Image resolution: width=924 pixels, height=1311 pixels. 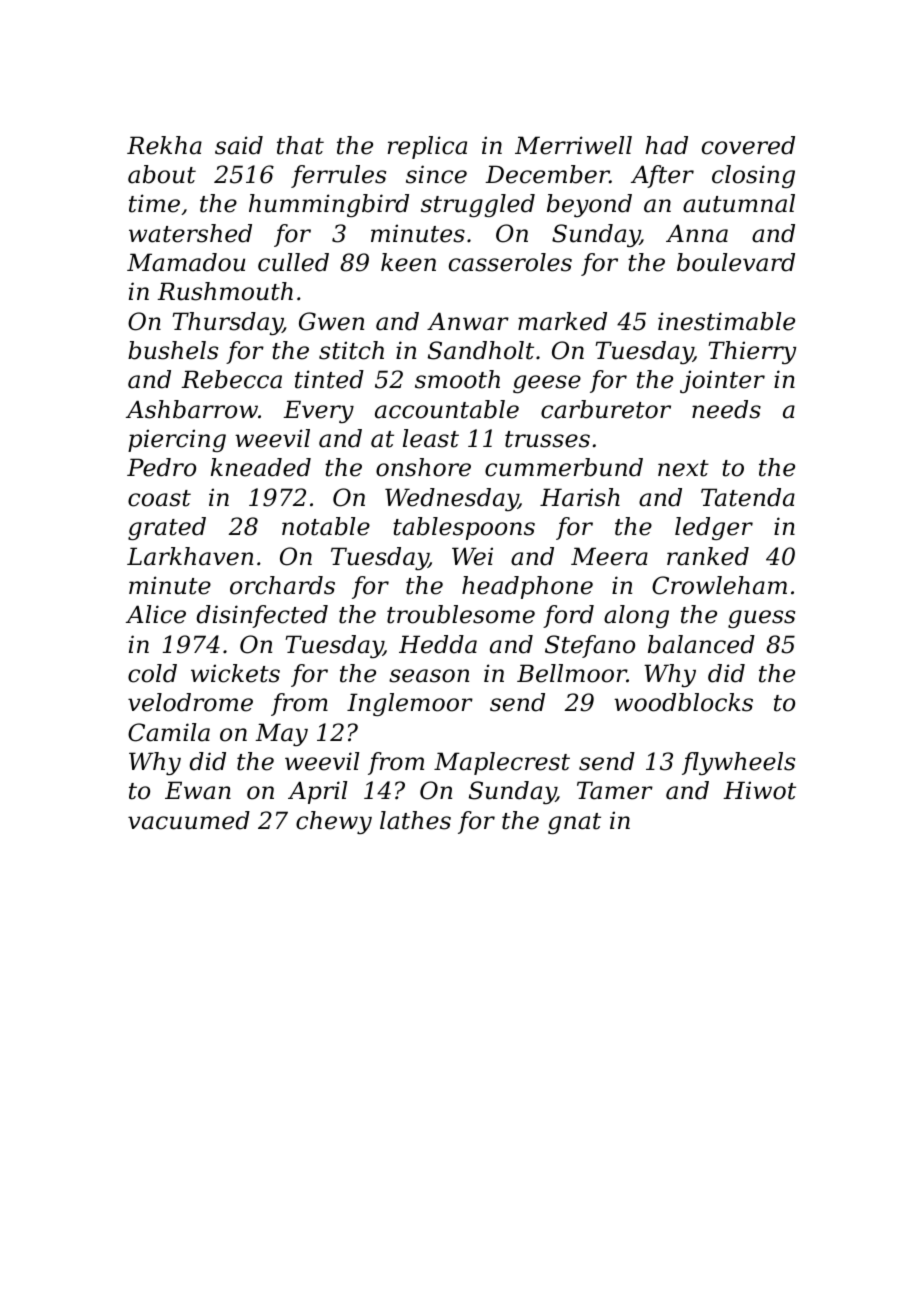 I want to click on grated, so click(x=167, y=528).
